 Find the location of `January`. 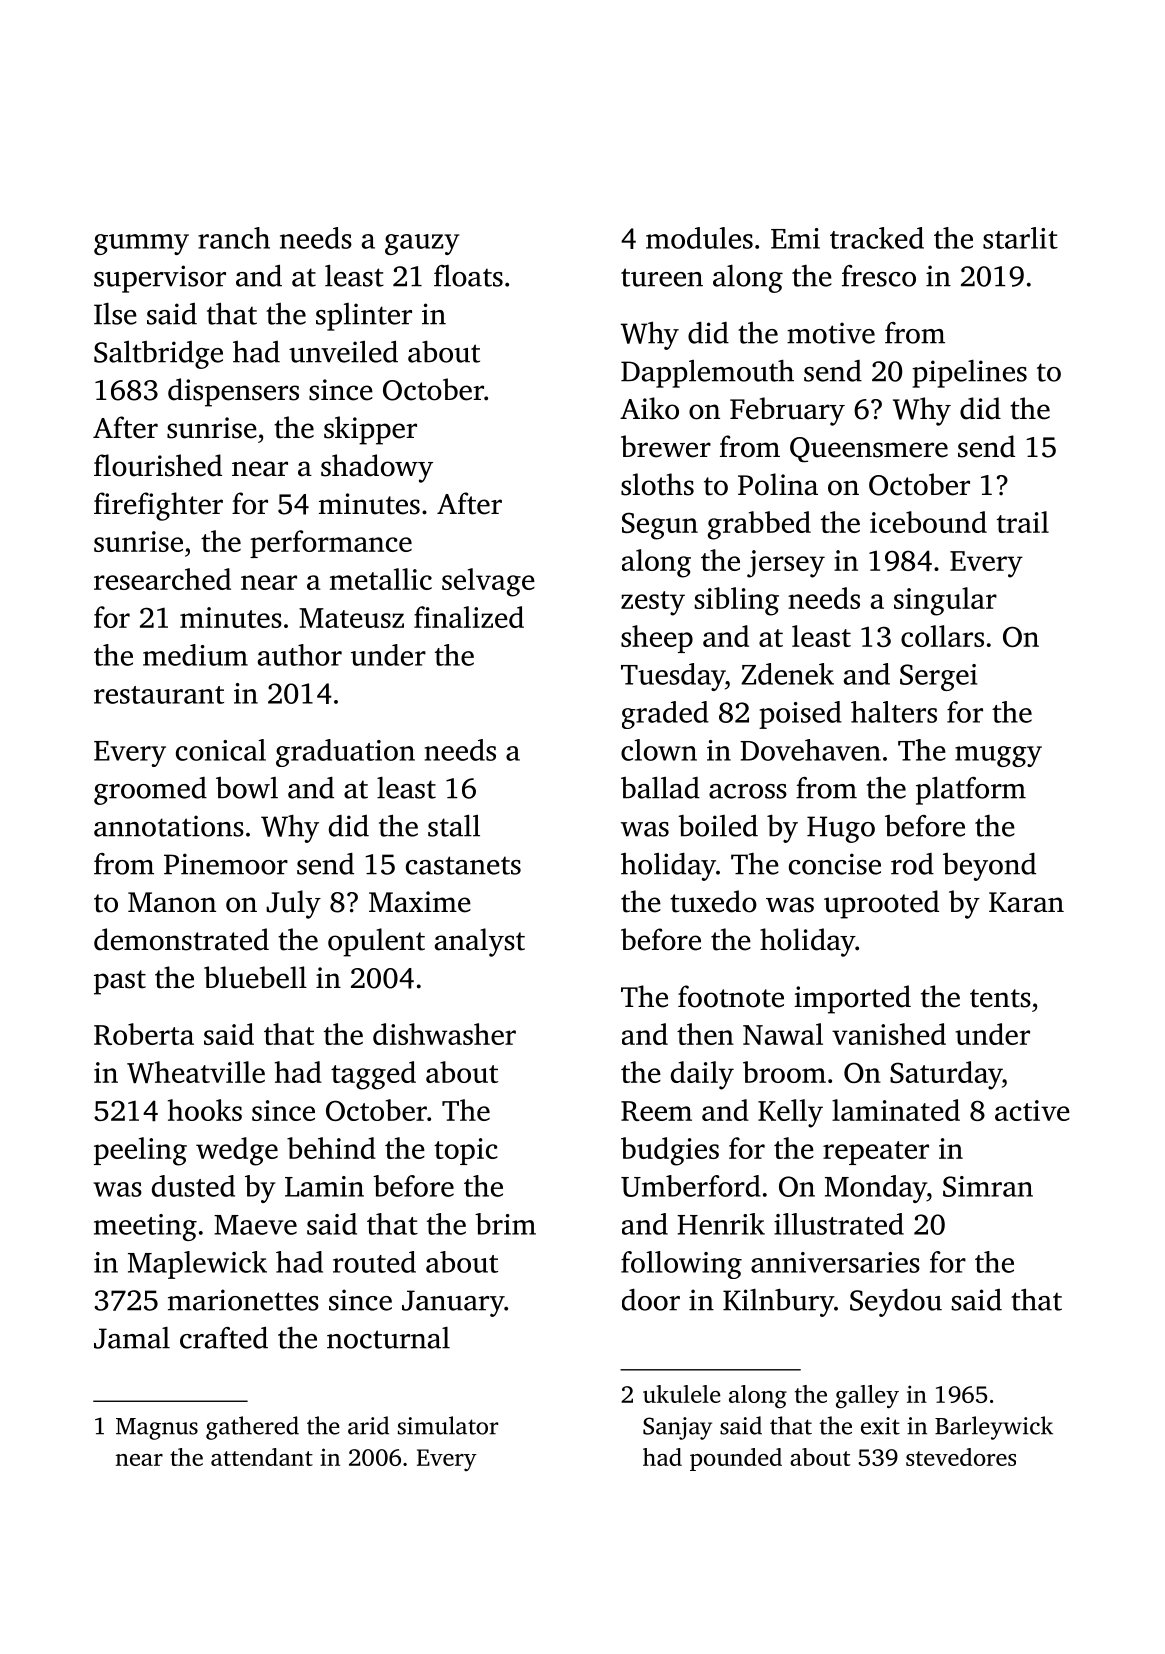

January is located at coordinates (453, 1303).
